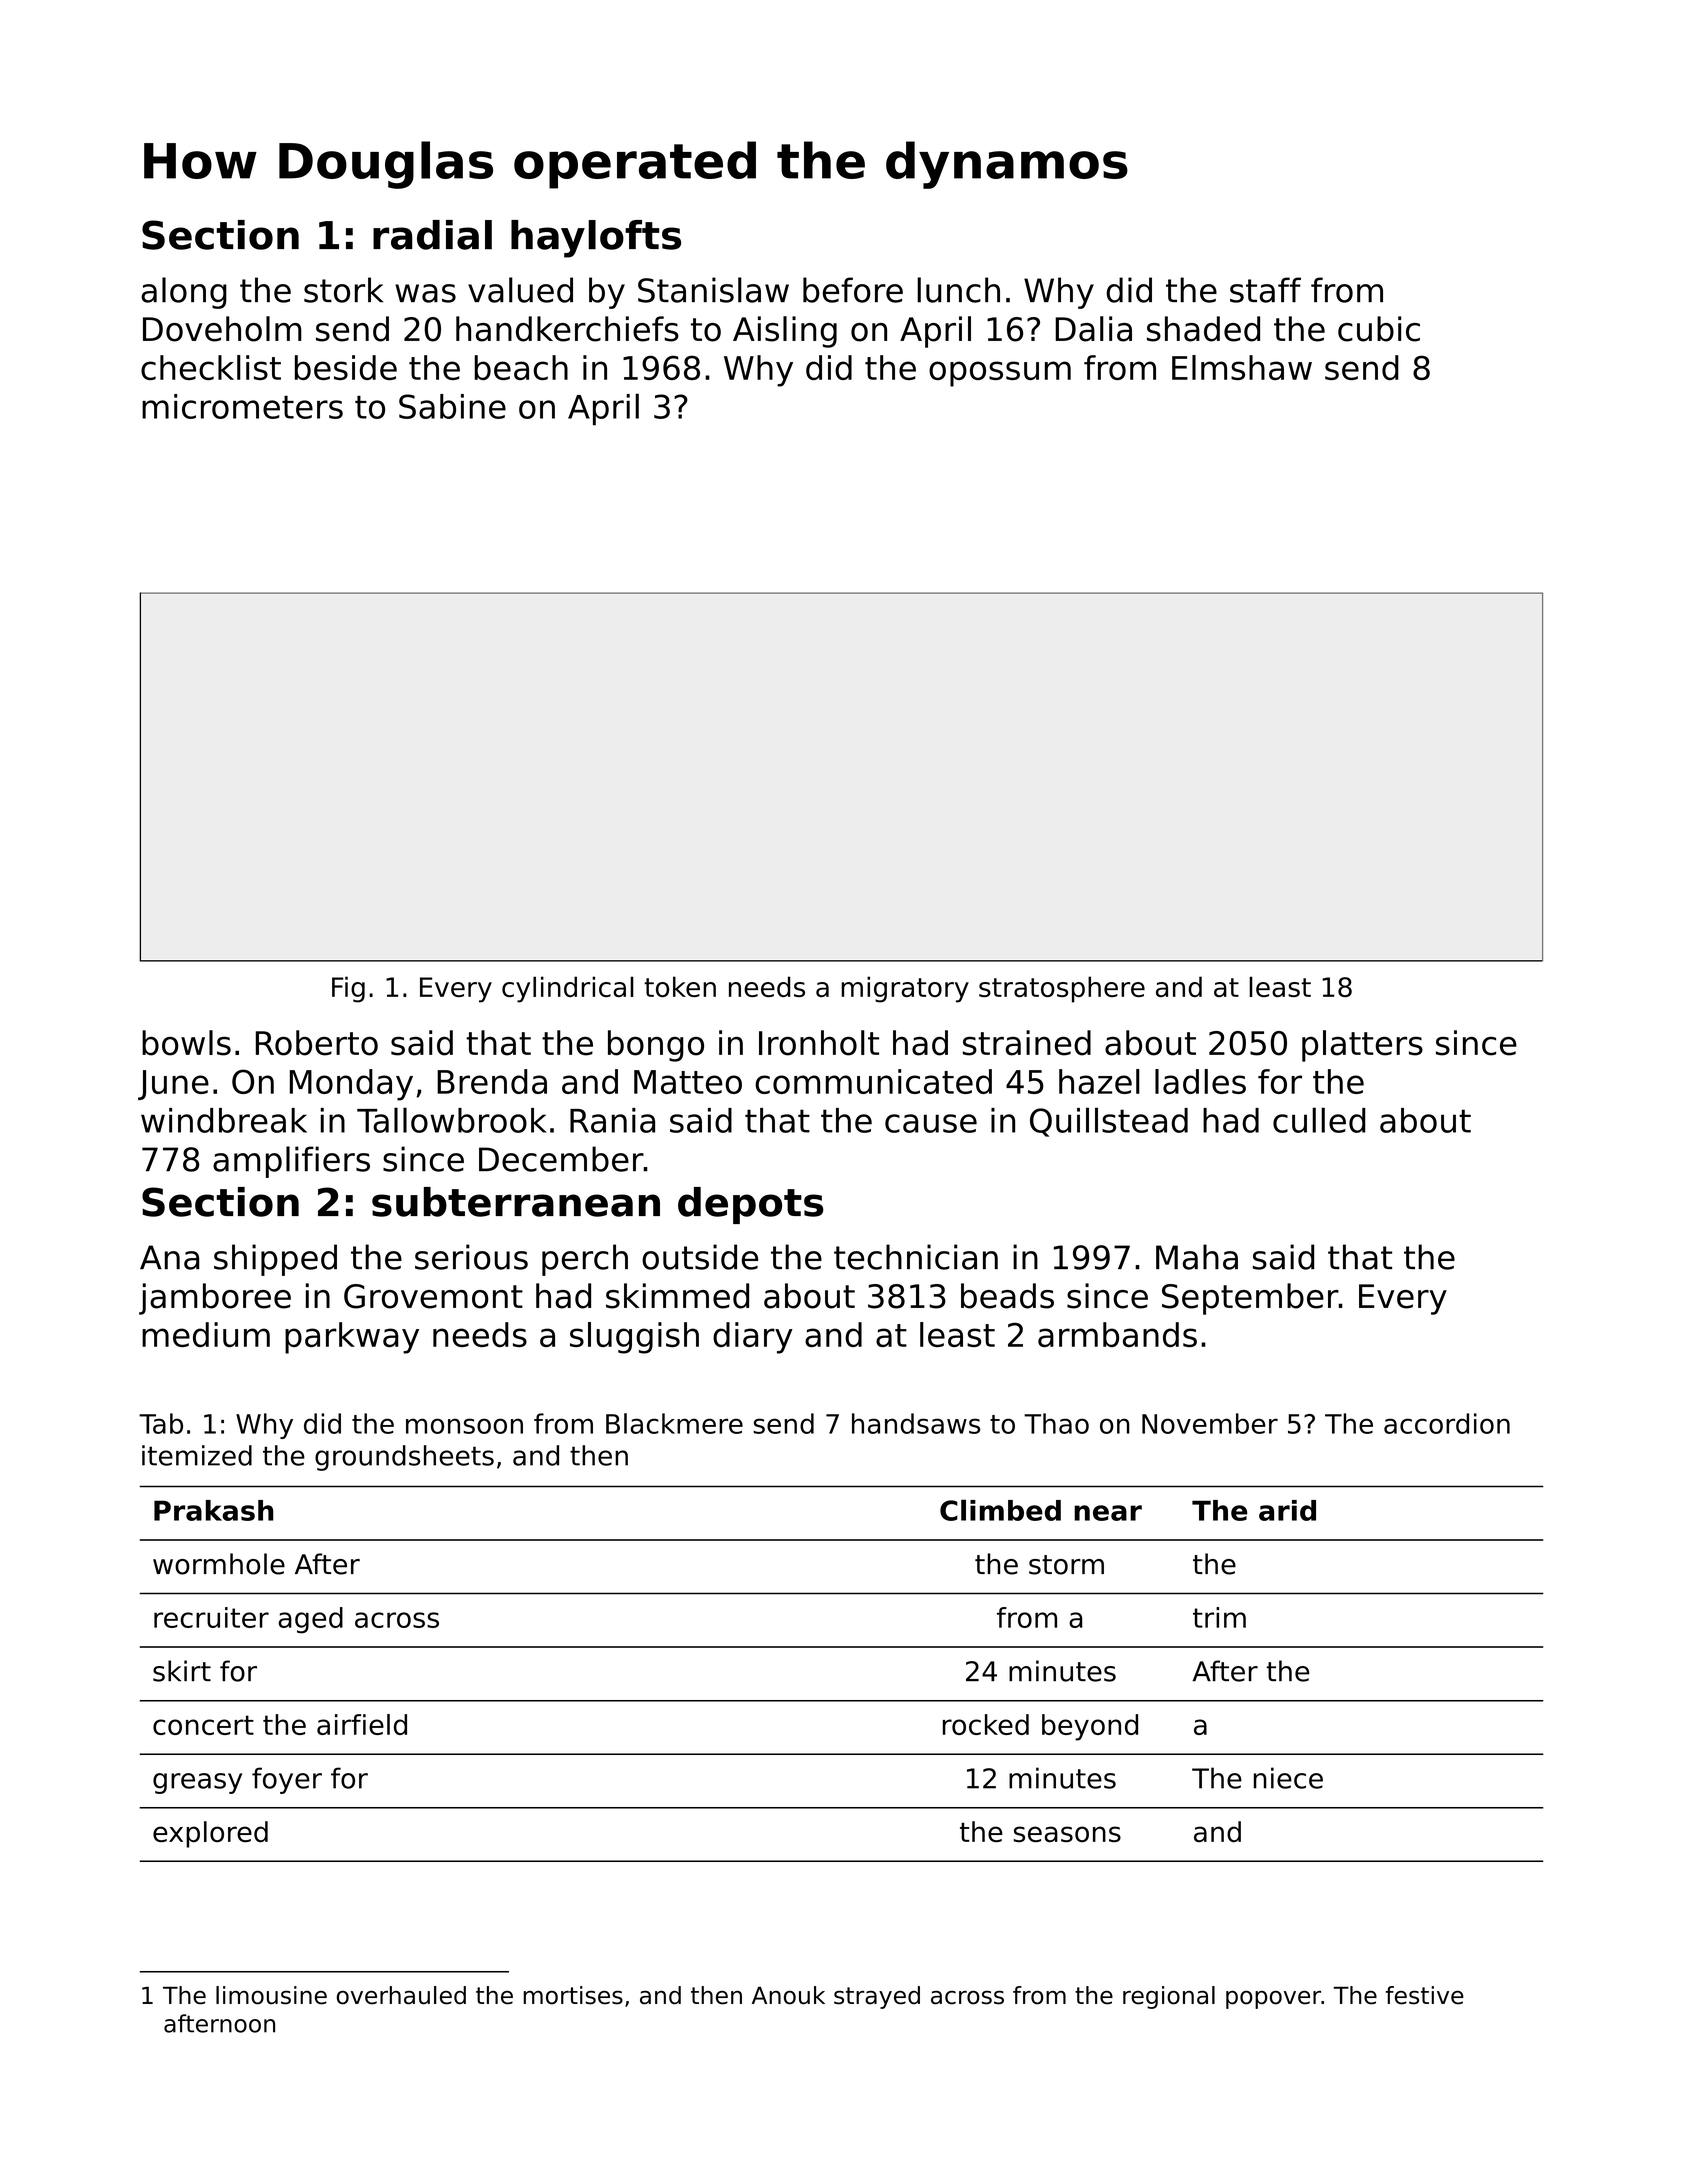 Image resolution: width=1683 pixels, height=2178 pixels. I want to click on along, so click(184, 293).
